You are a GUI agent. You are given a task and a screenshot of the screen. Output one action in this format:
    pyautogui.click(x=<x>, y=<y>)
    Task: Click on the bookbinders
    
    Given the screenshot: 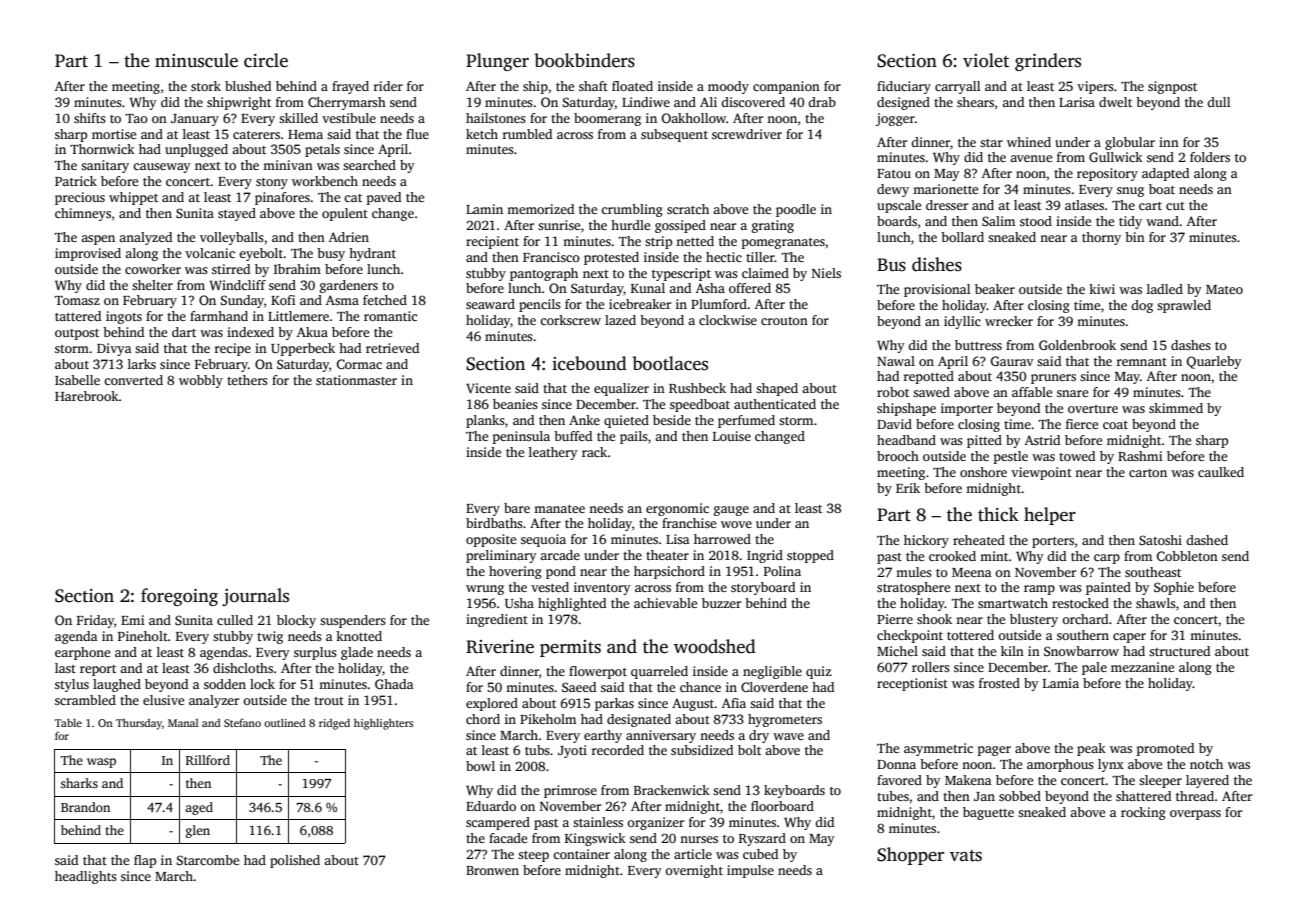 What is the action you would take?
    pyautogui.click(x=584, y=60)
